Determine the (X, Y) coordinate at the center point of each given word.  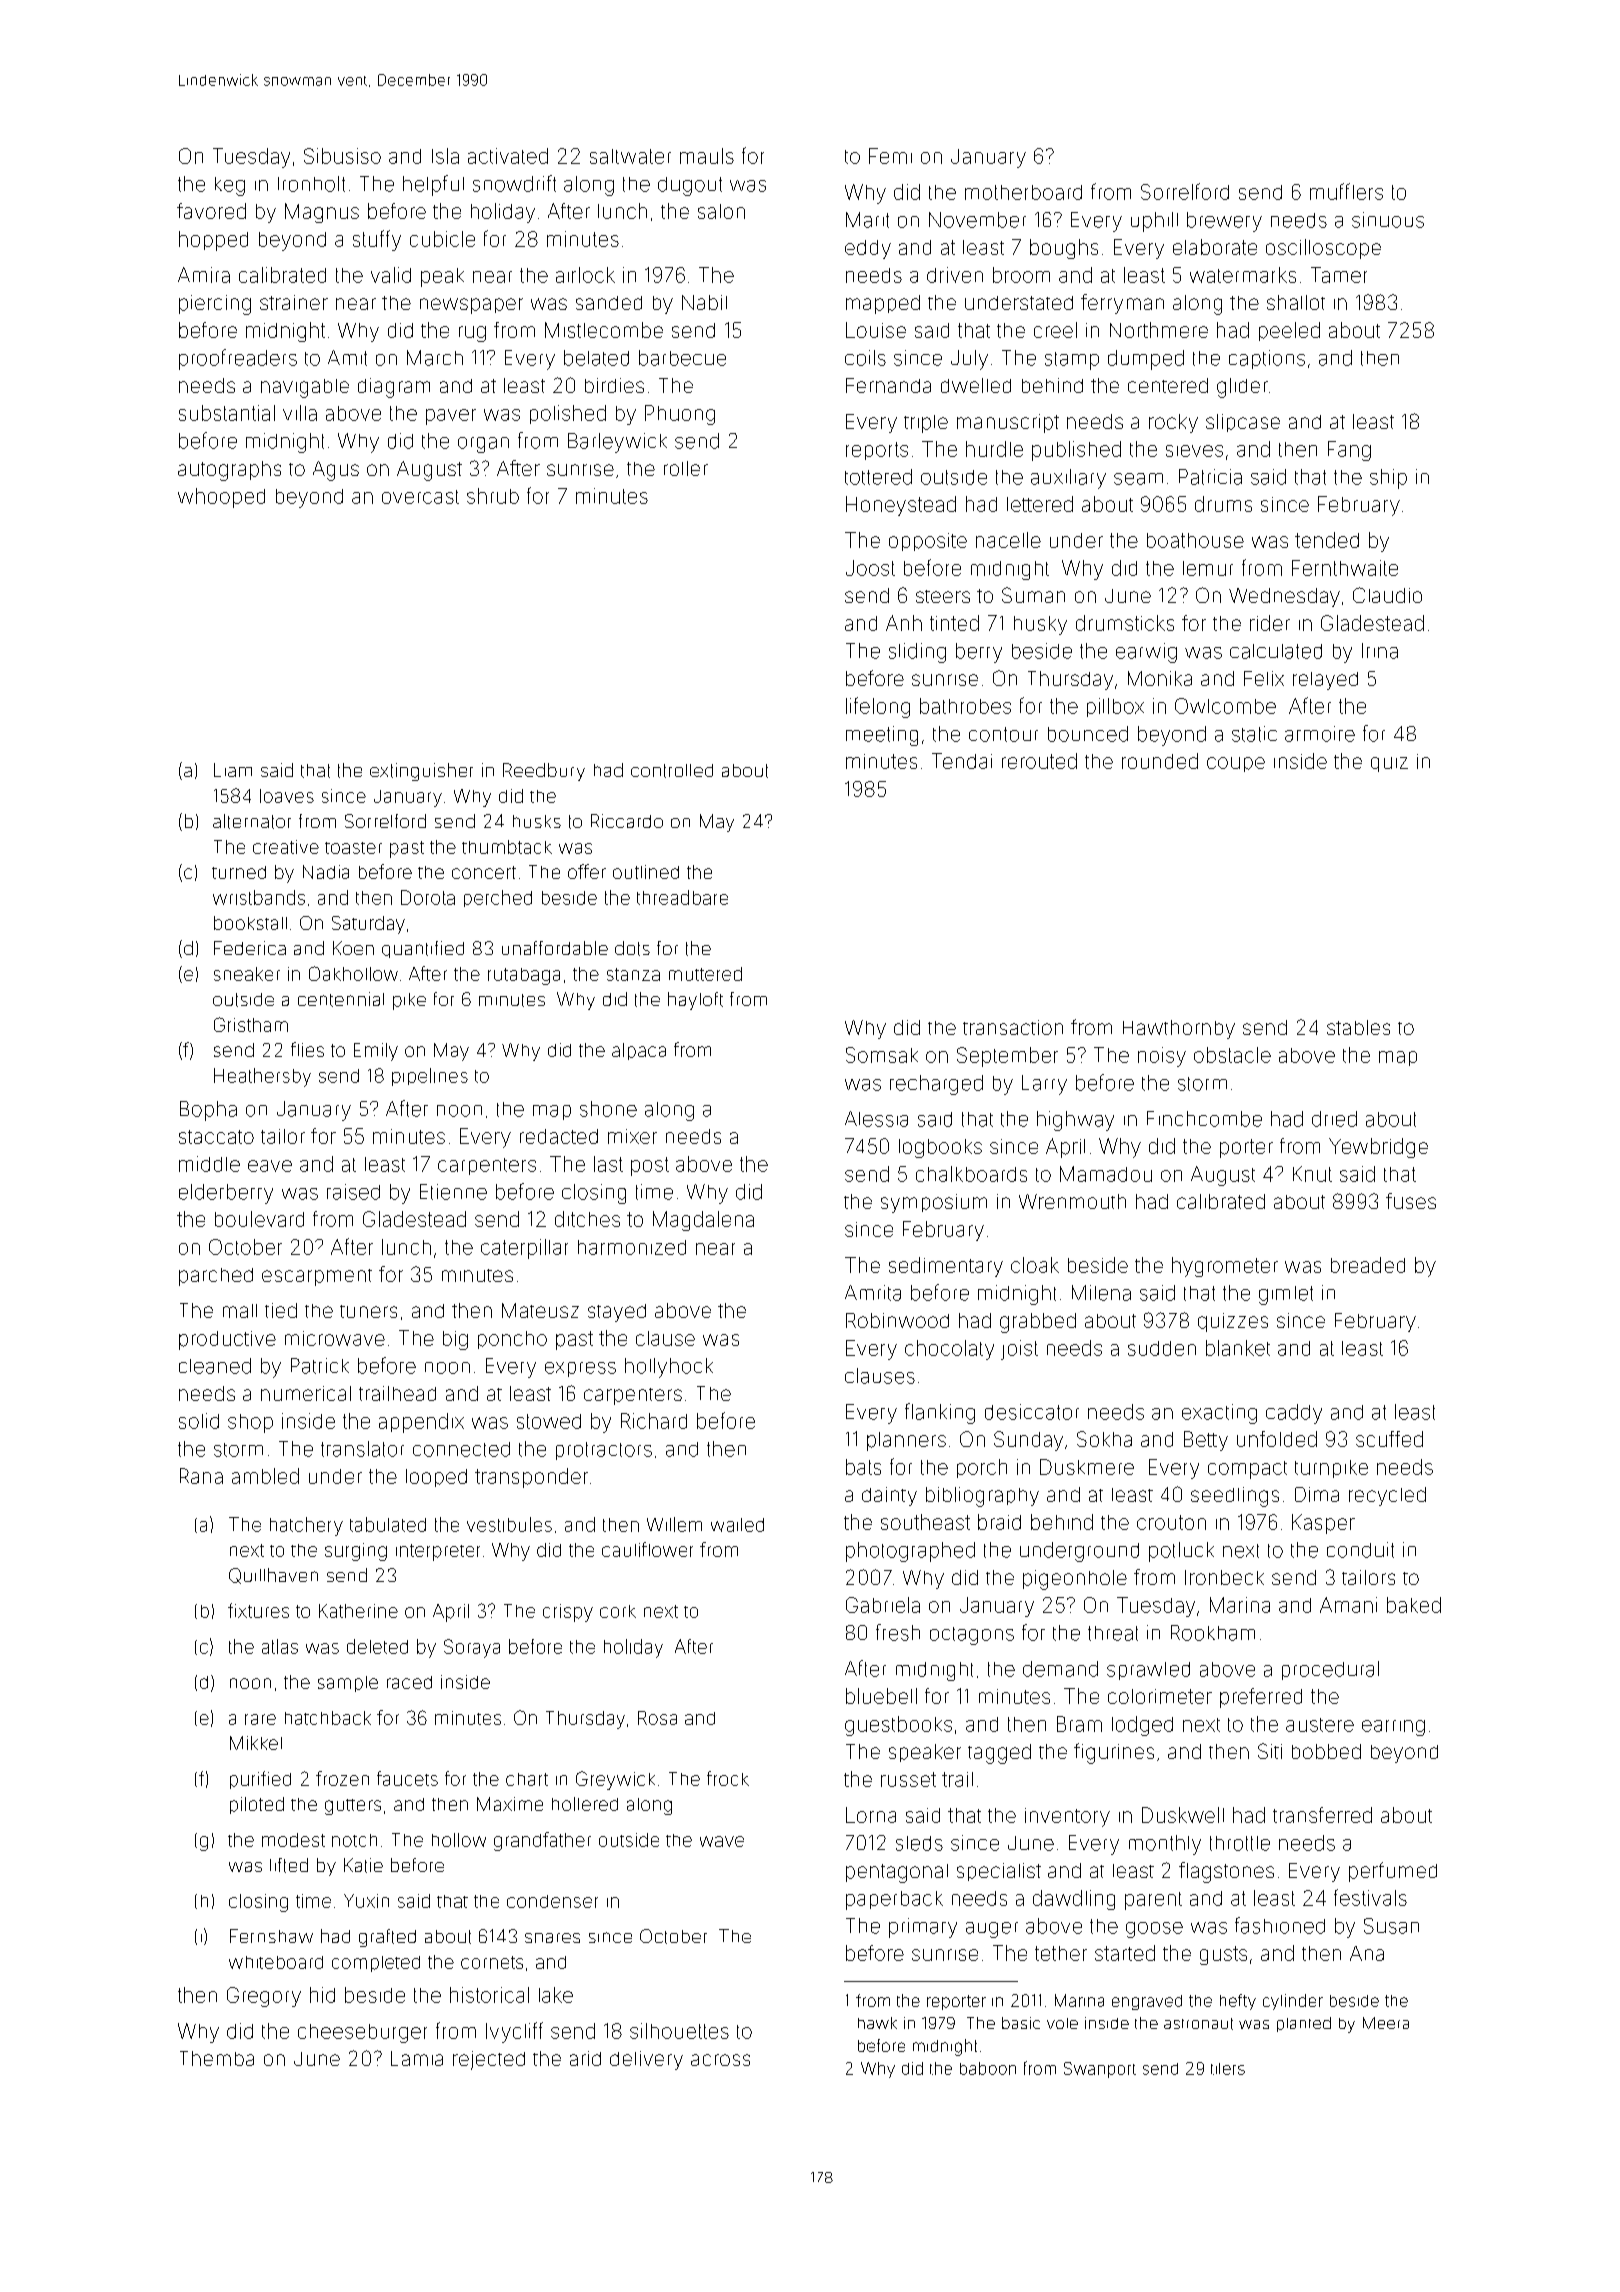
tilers (1228, 2069)
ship (1388, 479)
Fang (1349, 451)
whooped (221, 498)
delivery (646, 2060)
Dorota (428, 897)
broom (1021, 275)
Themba (217, 2058)
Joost (870, 568)
